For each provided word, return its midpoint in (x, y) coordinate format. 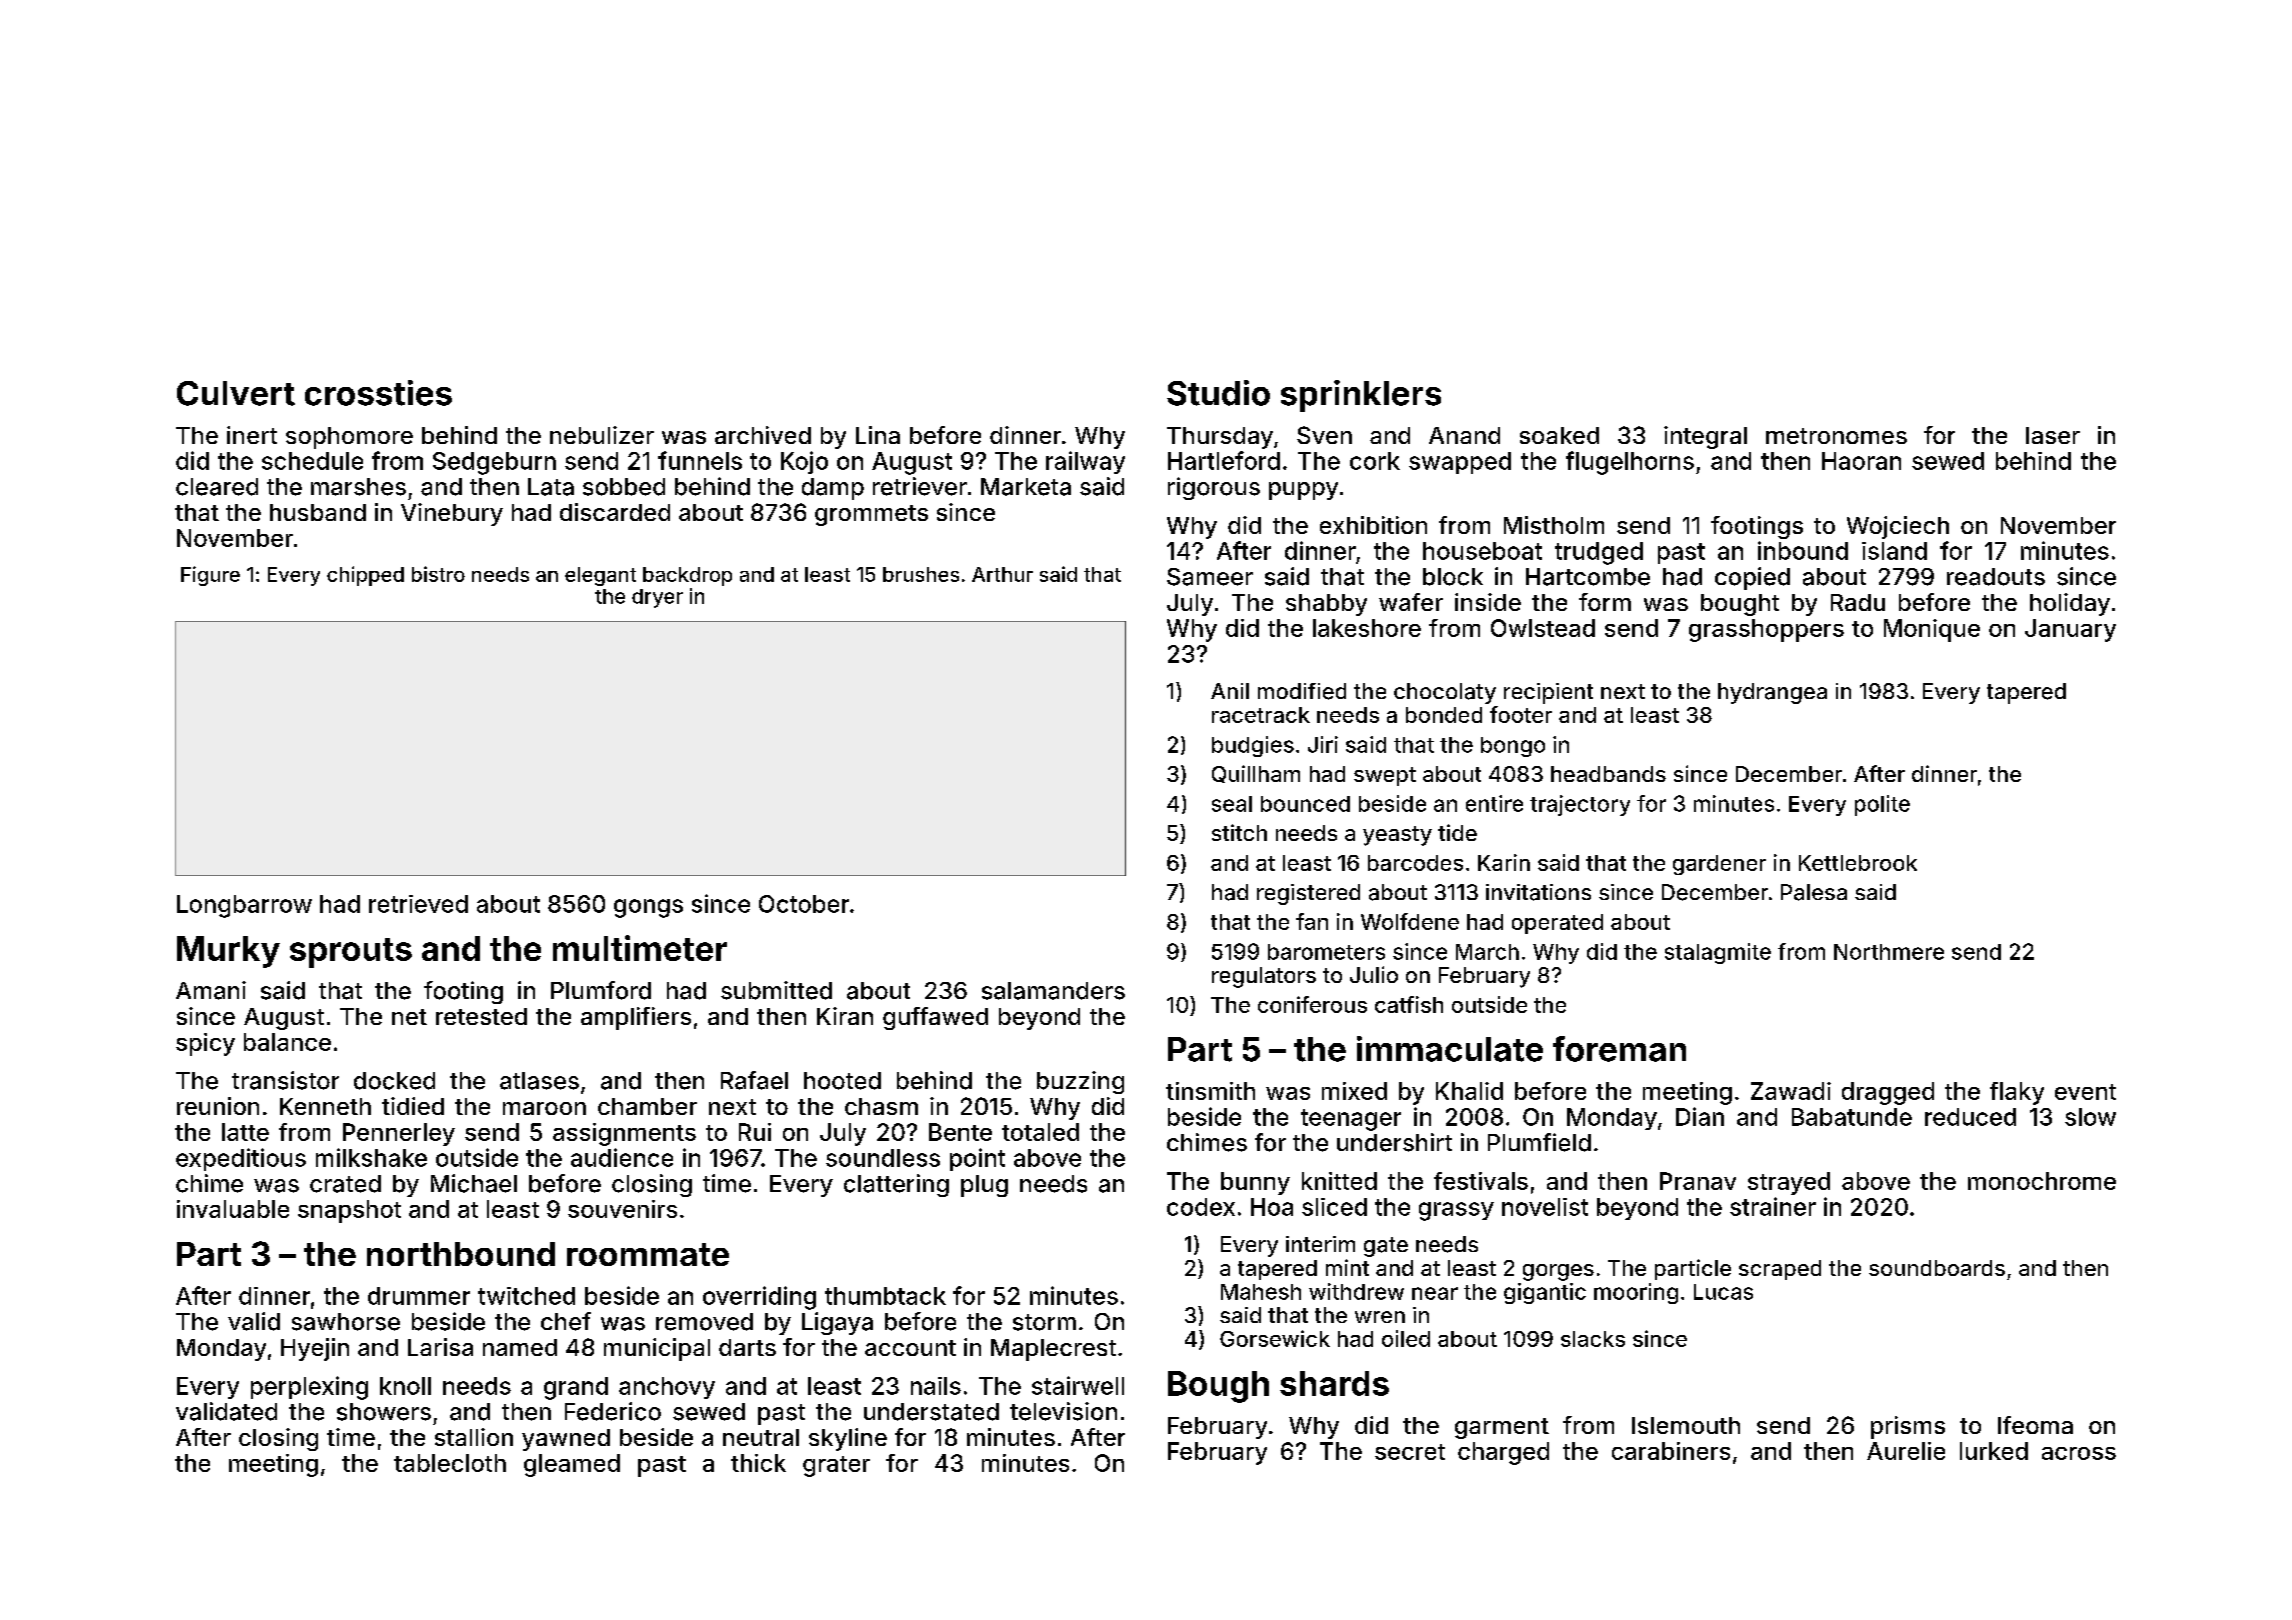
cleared (217, 487)
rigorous (1214, 488)
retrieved (418, 904)
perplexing (309, 1388)
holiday (2070, 604)
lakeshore (1367, 628)
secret (1410, 1452)
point (977, 1159)
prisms (1908, 1427)
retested (481, 1016)
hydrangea (1772, 693)
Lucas (1723, 1292)
